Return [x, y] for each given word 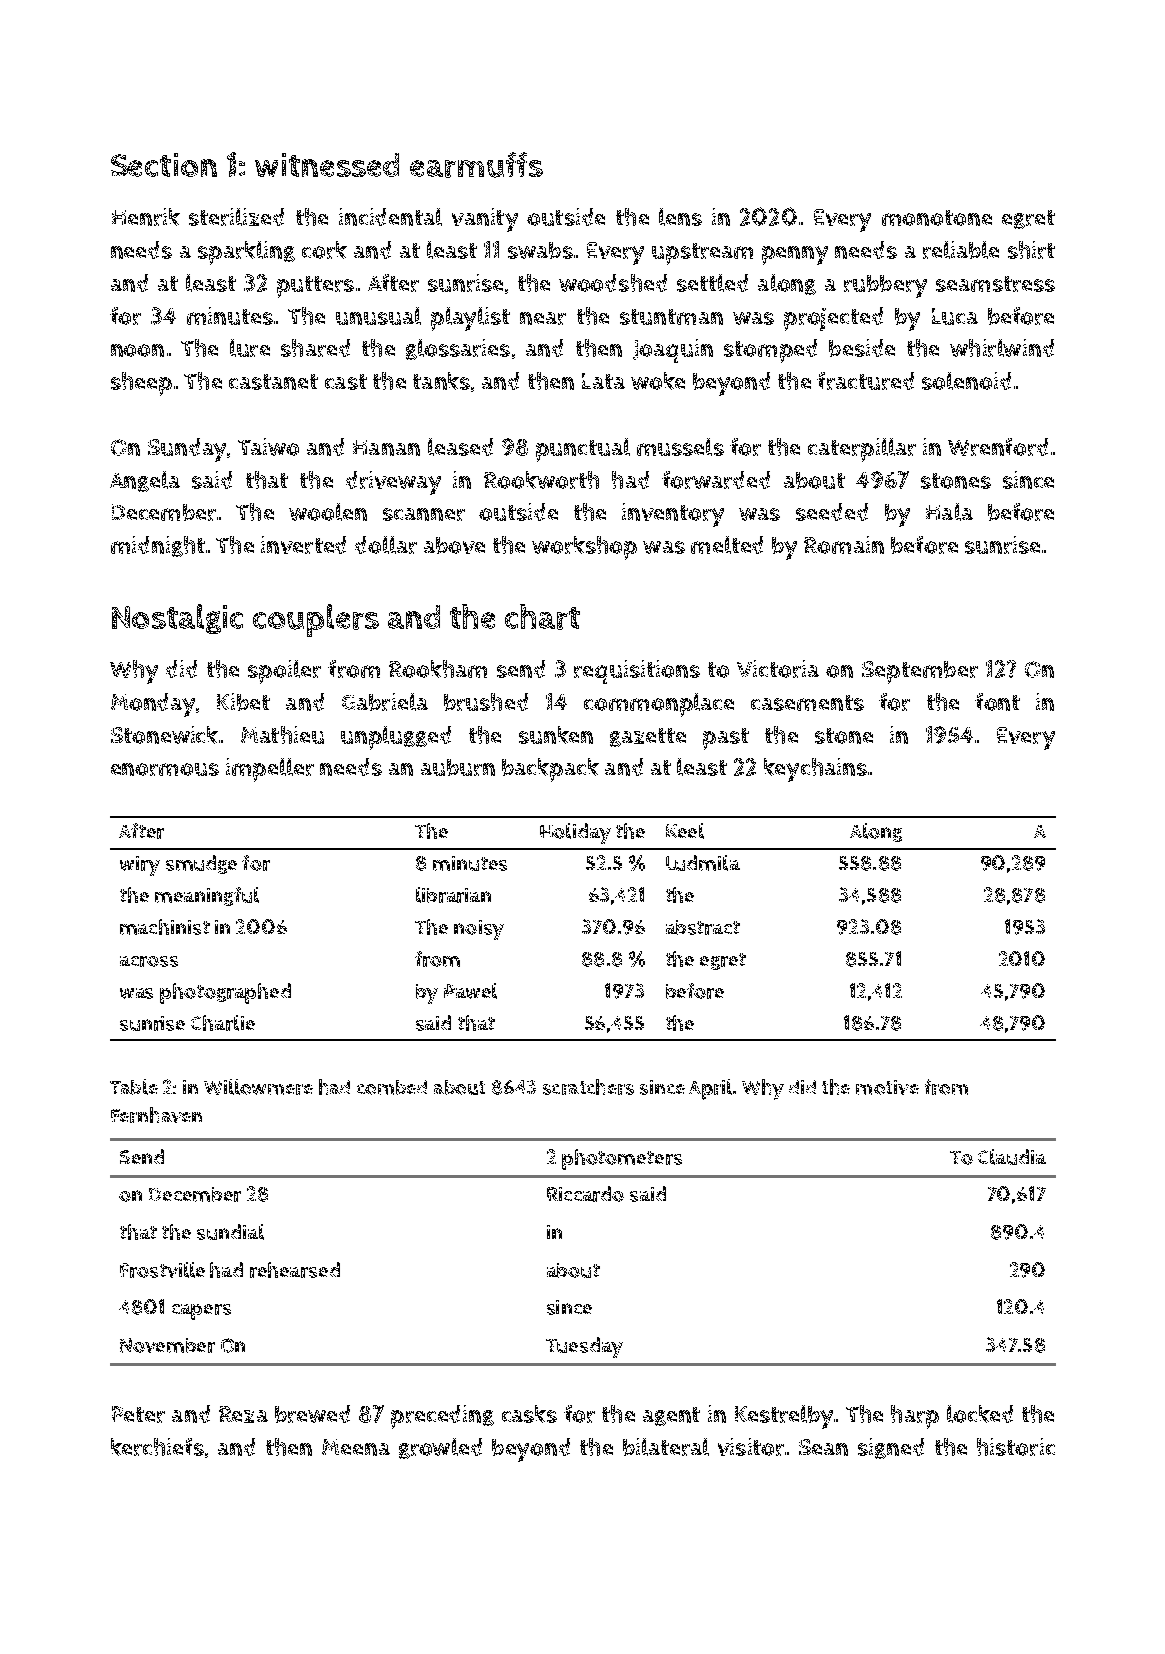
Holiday [575, 833]
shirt [1031, 250]
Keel [685, 831]
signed [891, 1448]
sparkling [246, 253]
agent [671, 1416]
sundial [230, 1232]
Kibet [243, 702]
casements [807, 703]
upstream [702, 254]
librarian [453, 895]
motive [887, 1087]
